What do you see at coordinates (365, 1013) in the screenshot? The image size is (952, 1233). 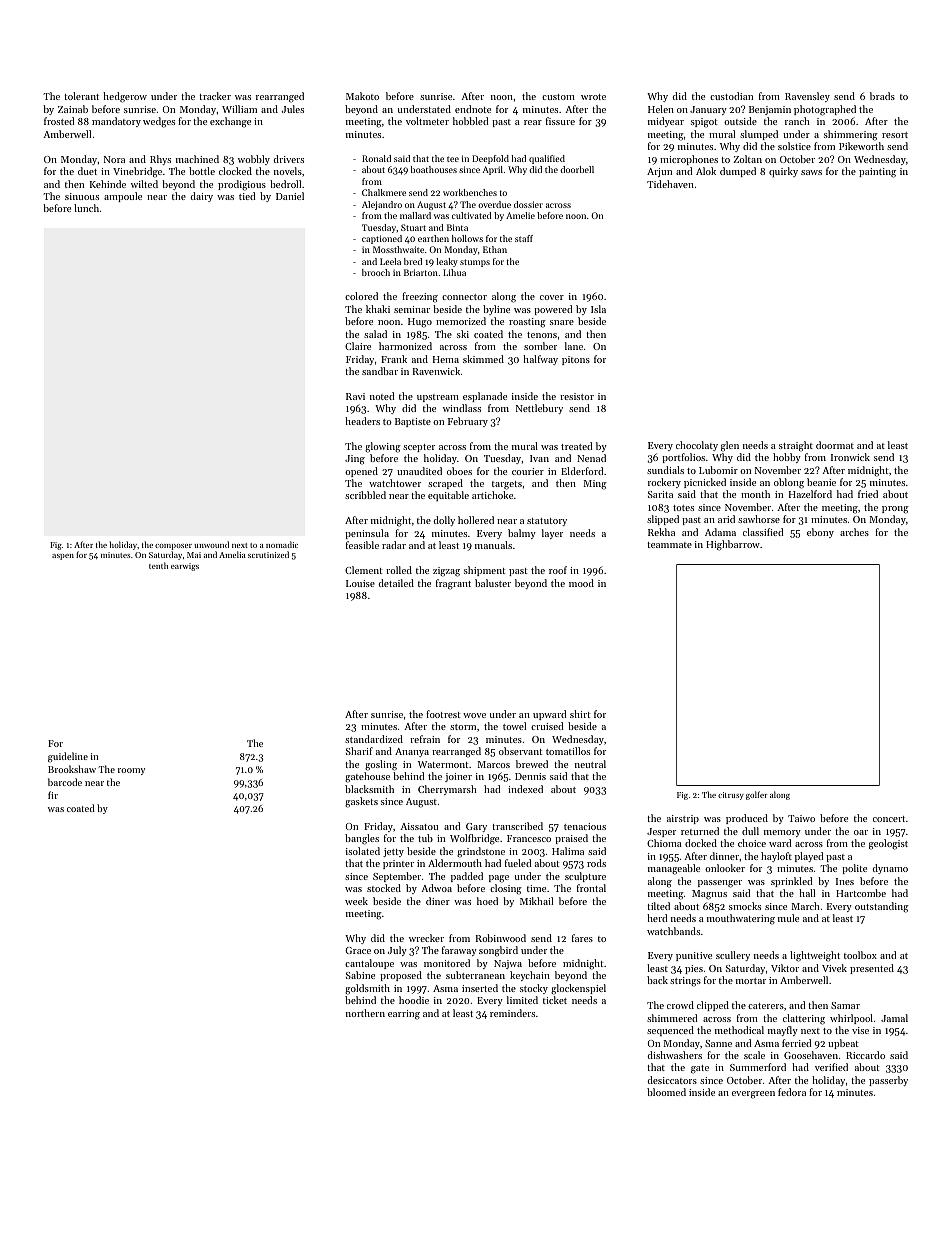 I see `northern` at bounding box center [365, 1013].
